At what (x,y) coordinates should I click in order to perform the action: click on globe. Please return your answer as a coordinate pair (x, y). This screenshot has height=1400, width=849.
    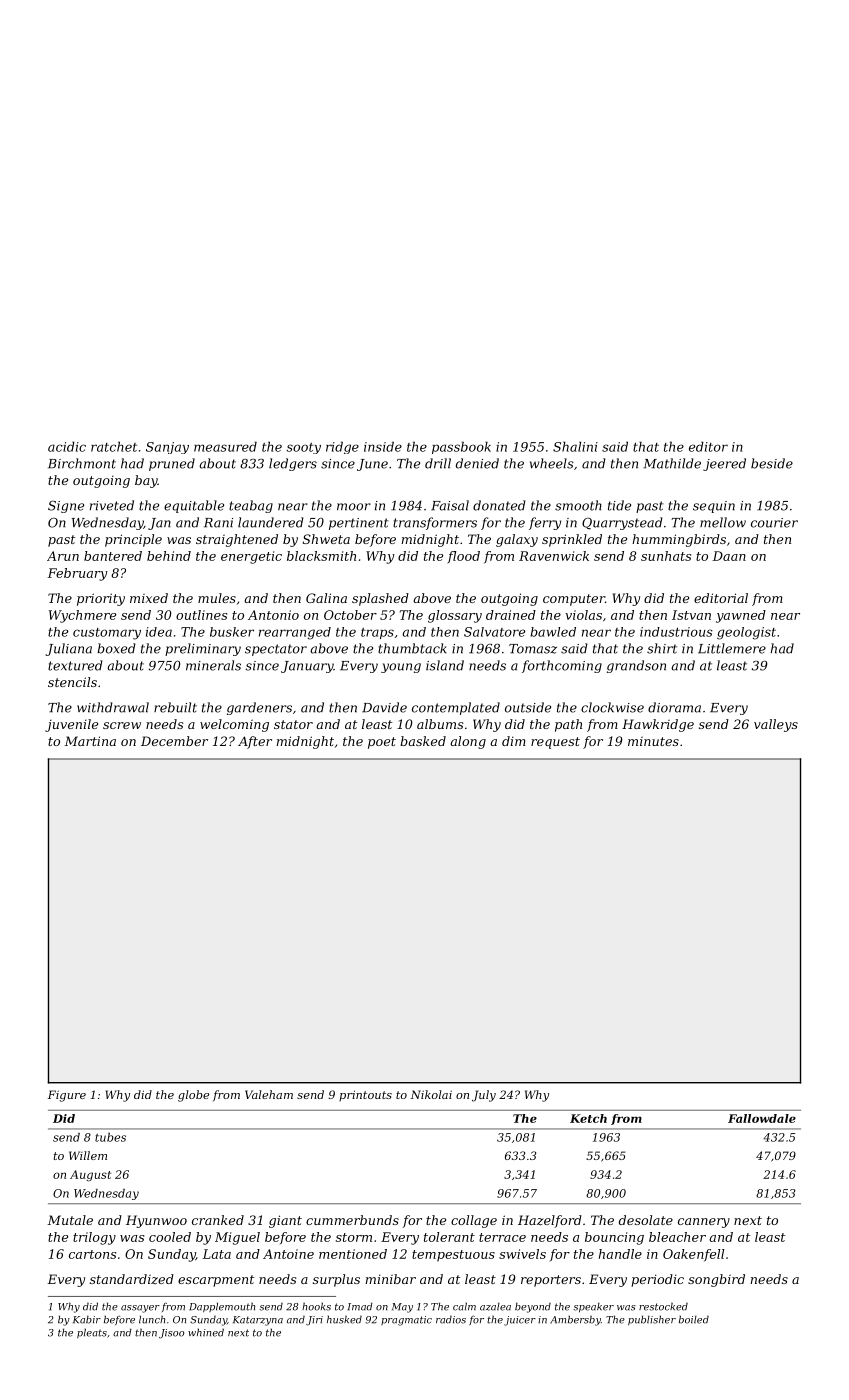
    Looking at the image, I should click on (193, 1096).
